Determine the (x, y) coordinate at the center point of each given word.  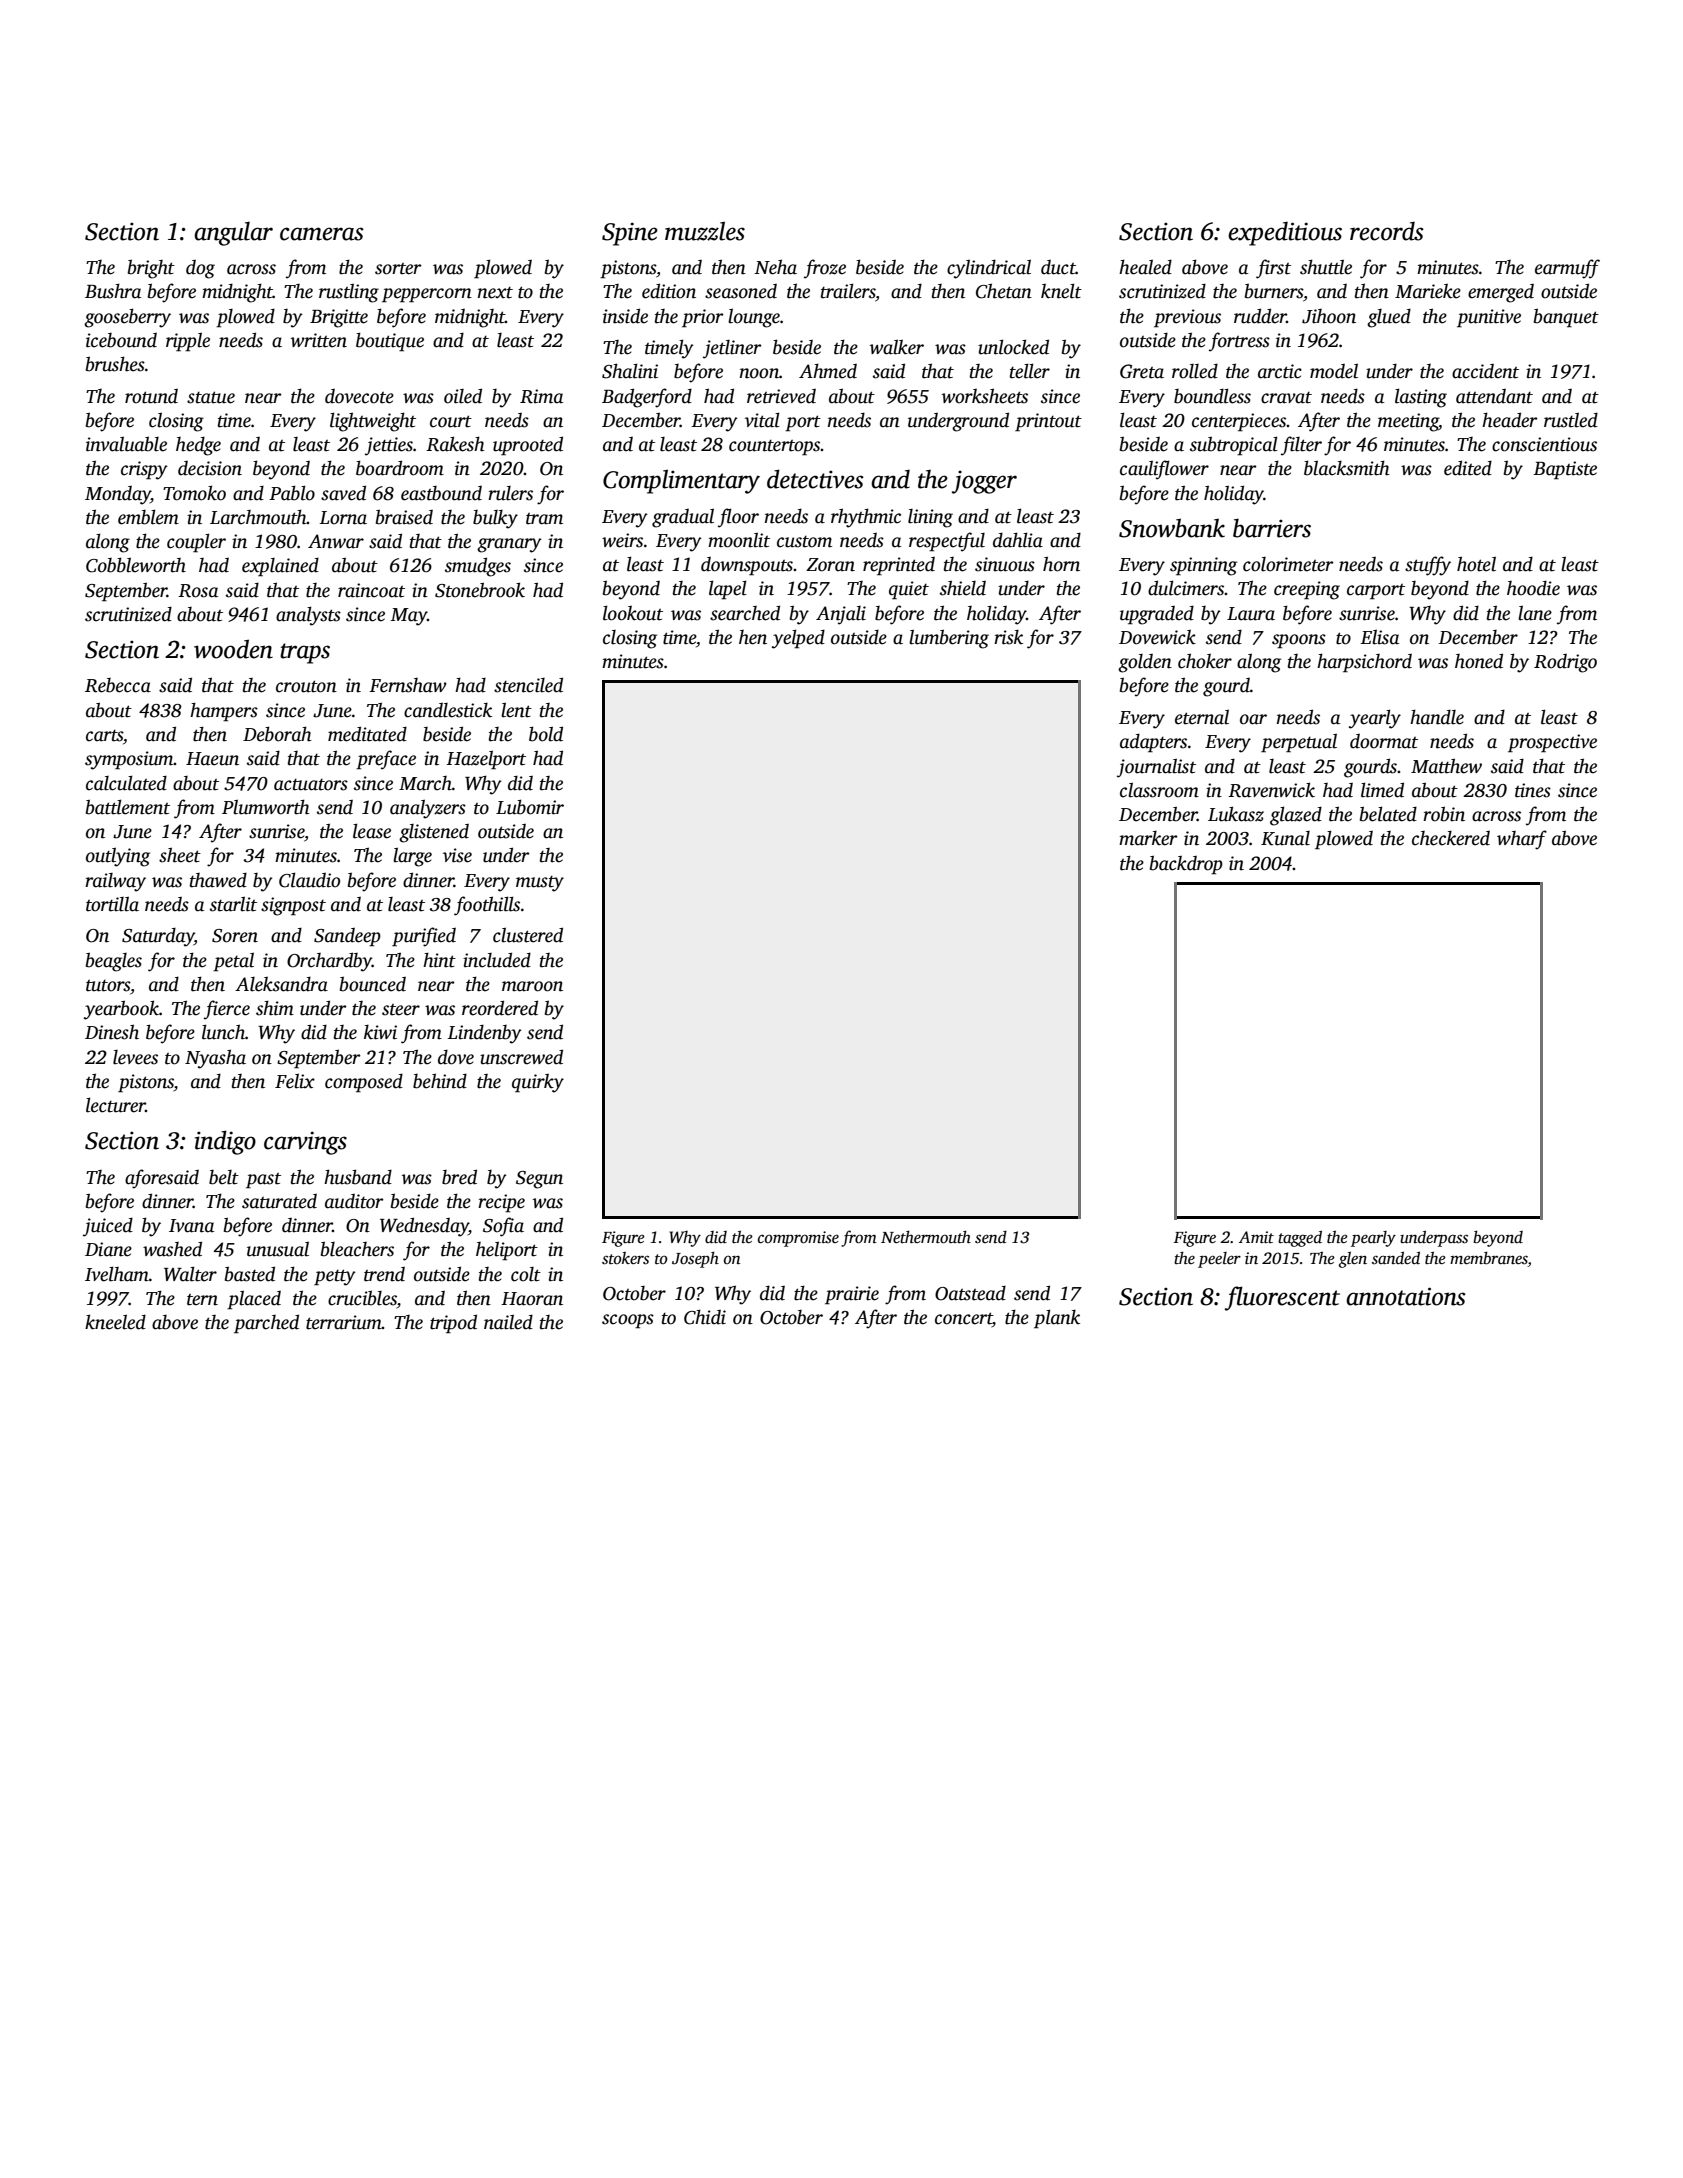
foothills (487, 906)
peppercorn (427, 295)
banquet (1566, 318)
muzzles (705, 231)
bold (546, 734)
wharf (1522, 840)
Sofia (503, 1227)
